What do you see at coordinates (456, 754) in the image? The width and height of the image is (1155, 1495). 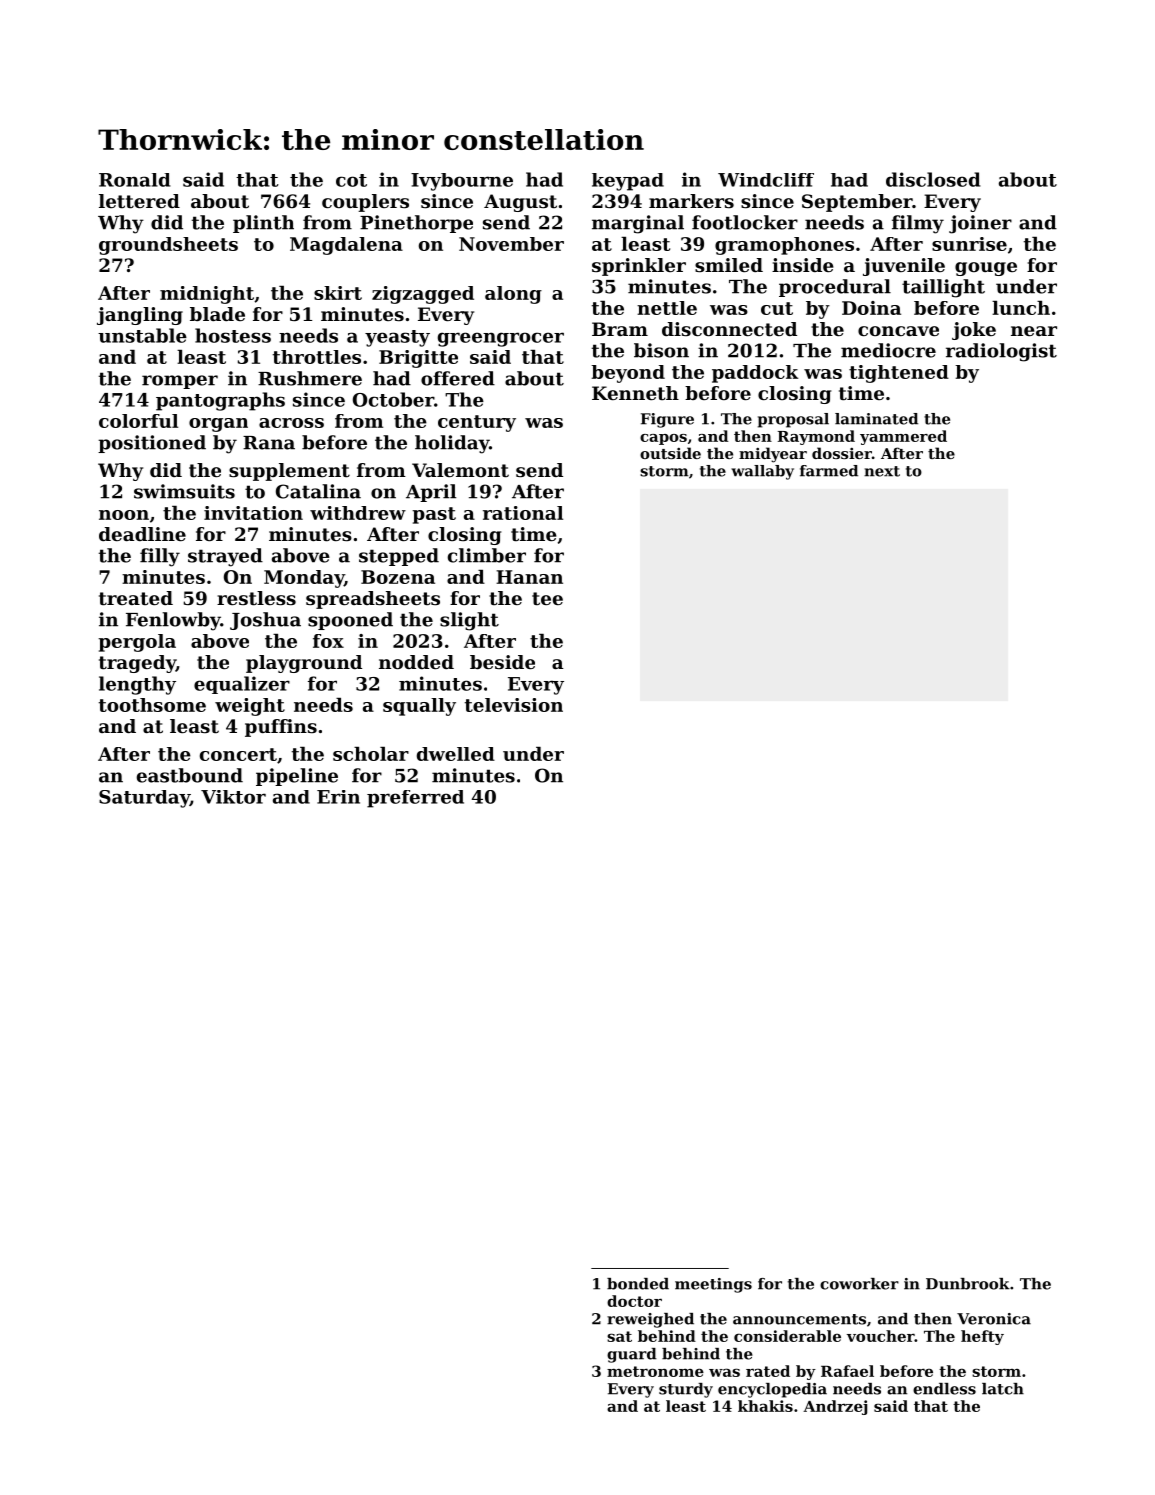 I see `dwelled` at bounding box center [456, 754].
